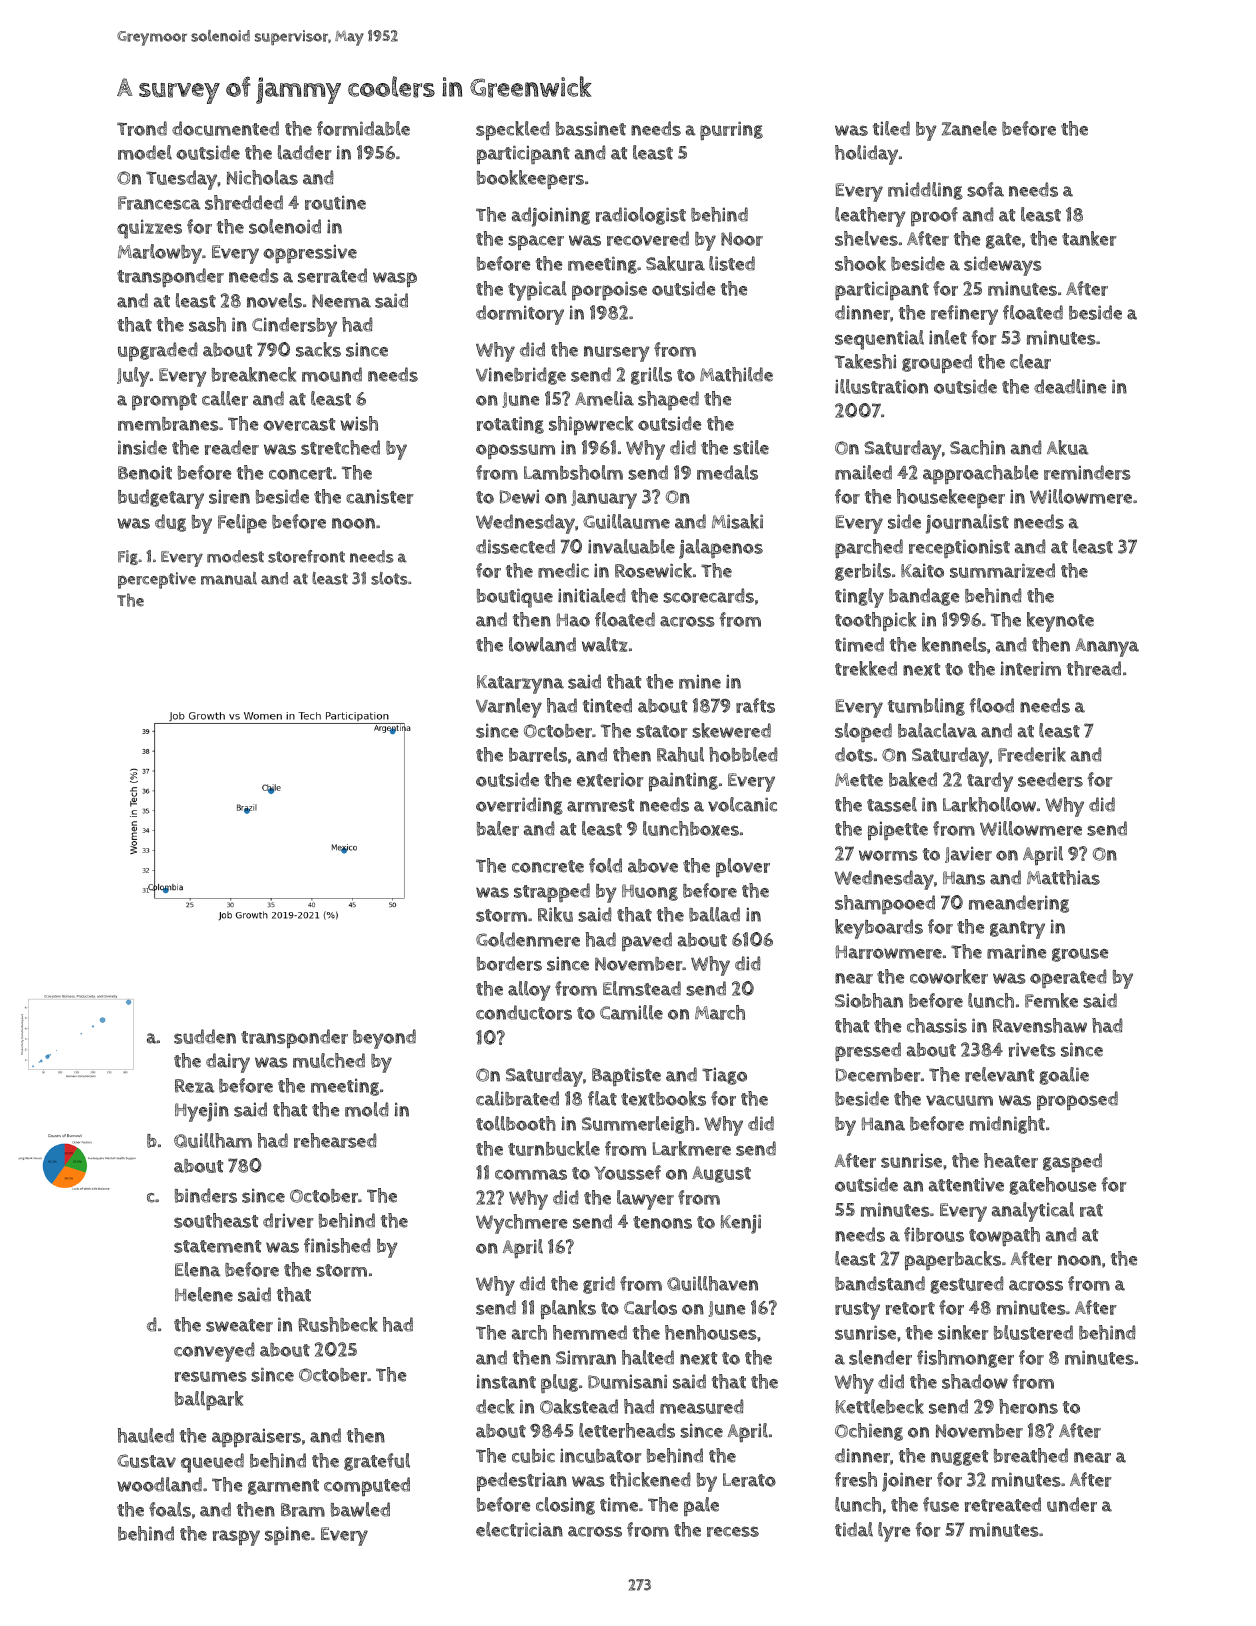  I want to click on Nicholas, so click(262, 177).
